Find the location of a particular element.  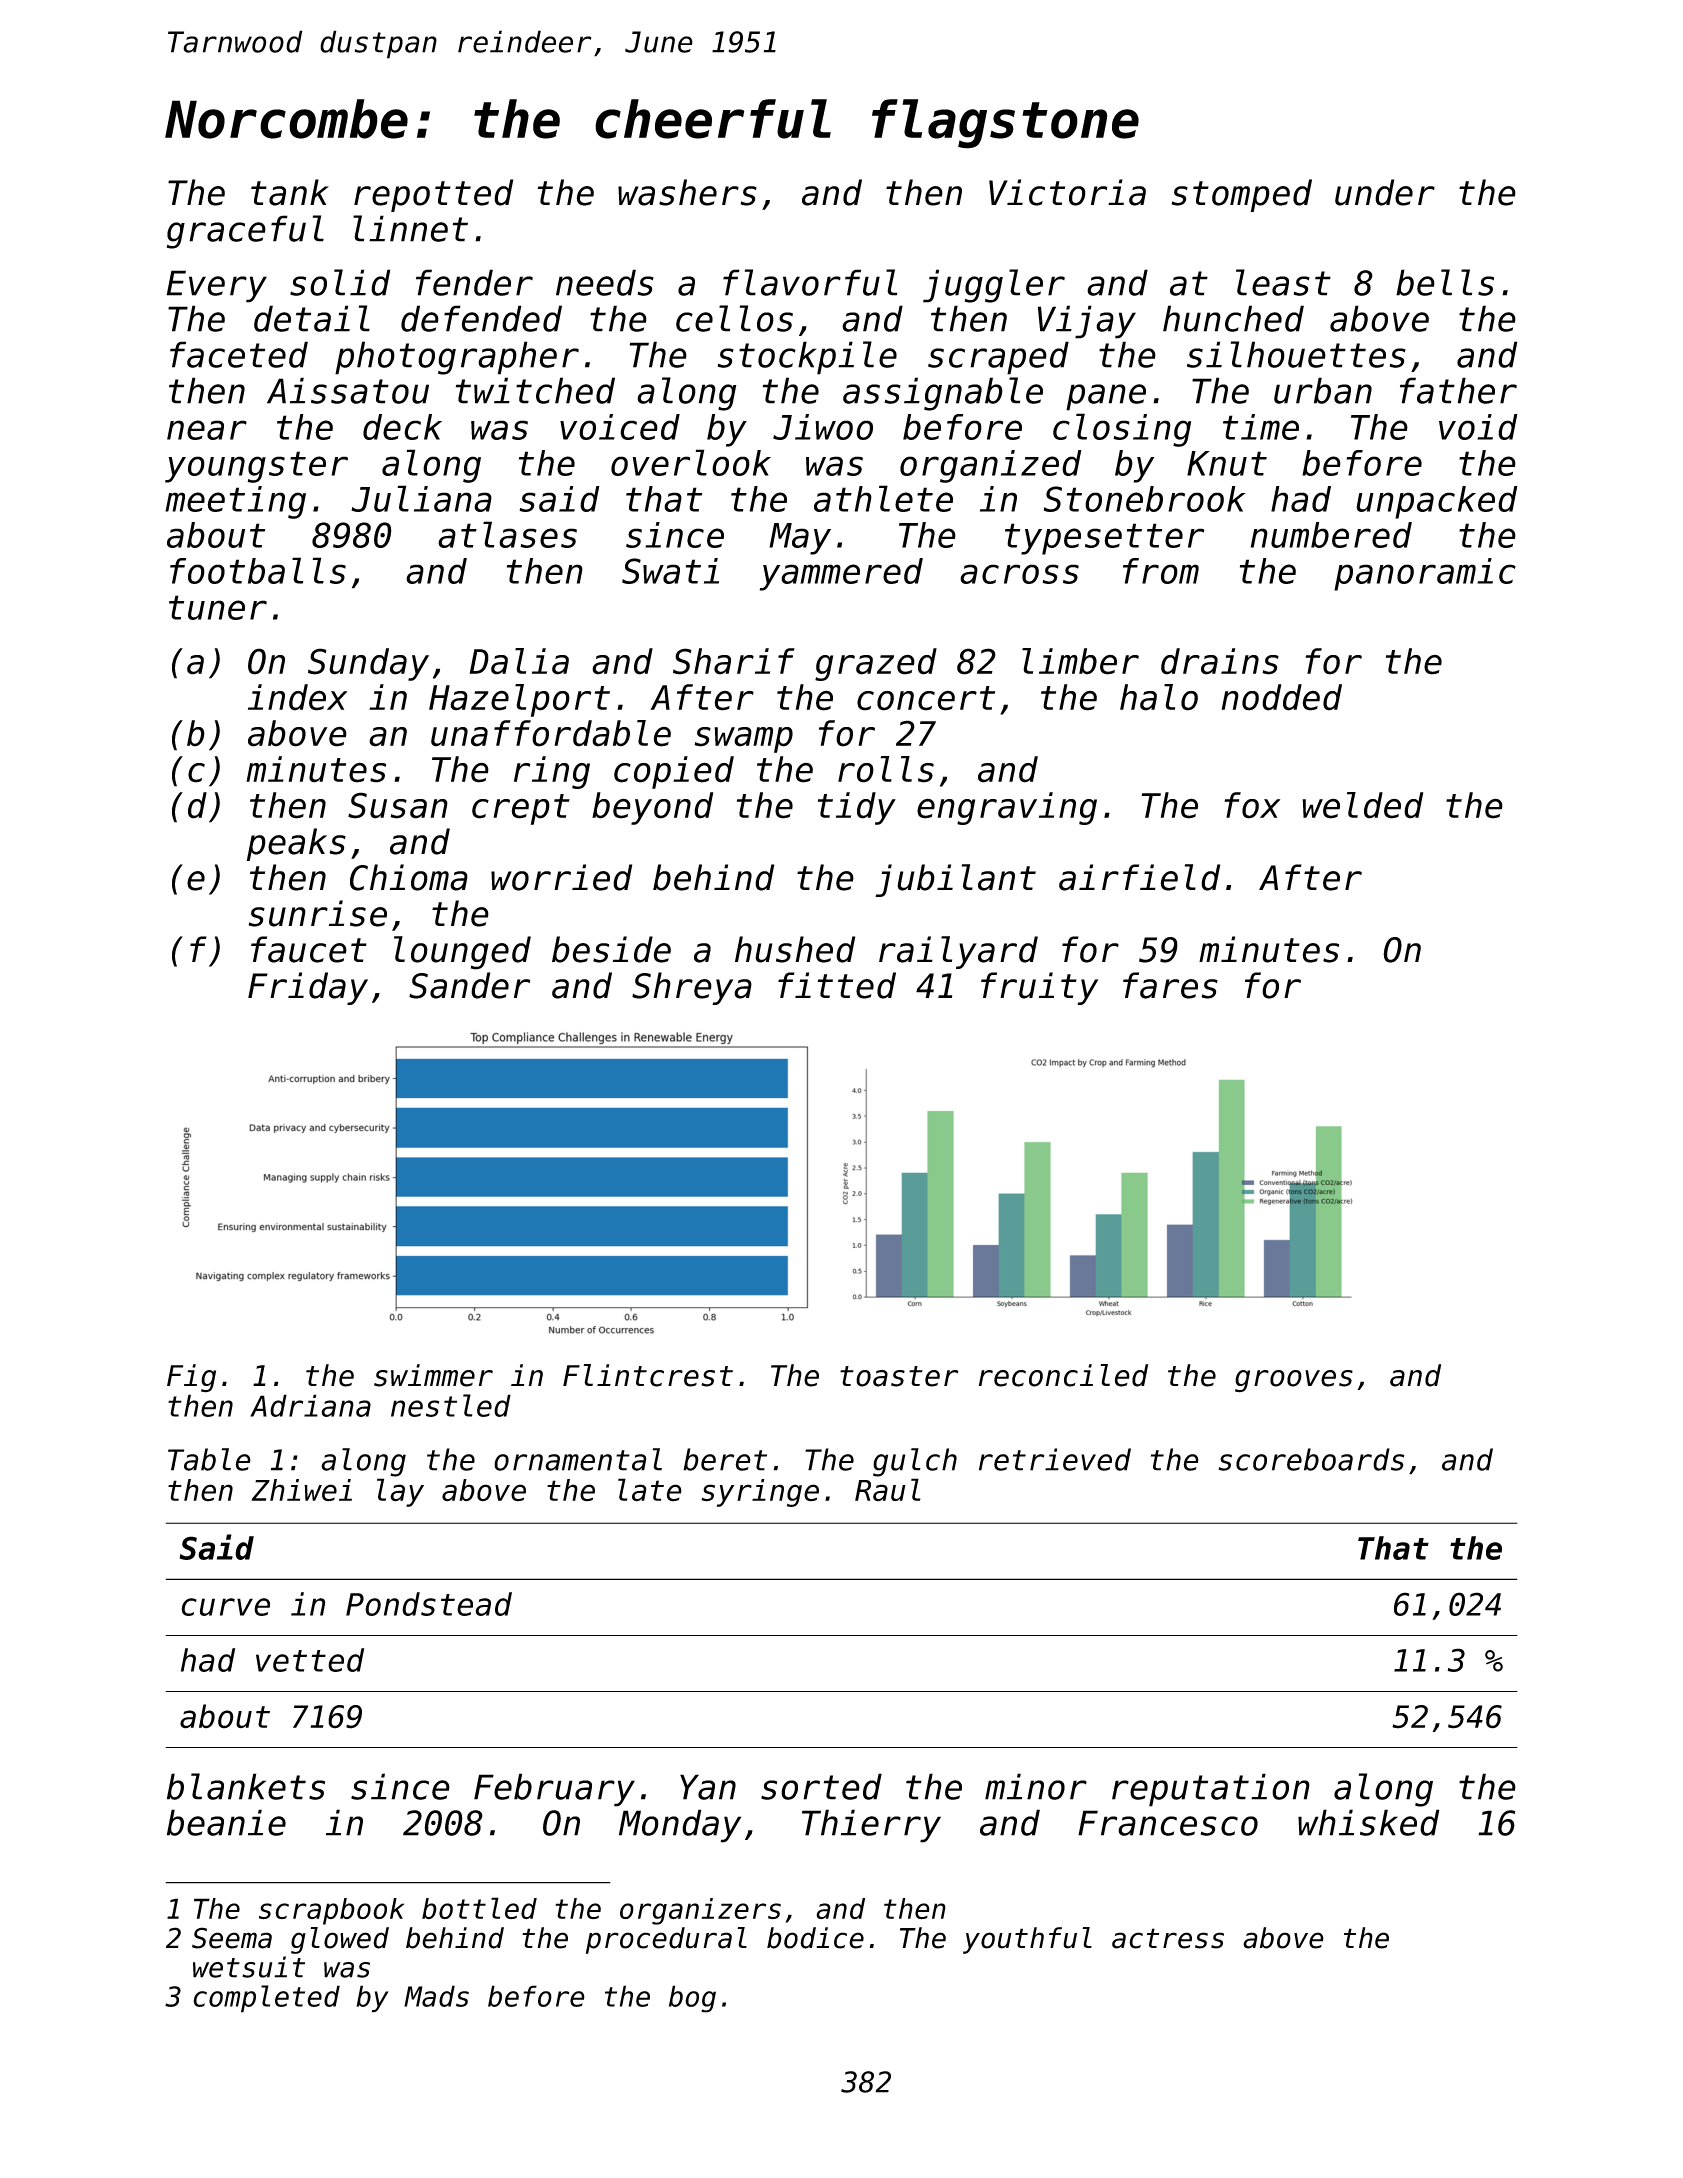

flavorful is located at coordinates (810, 282).
